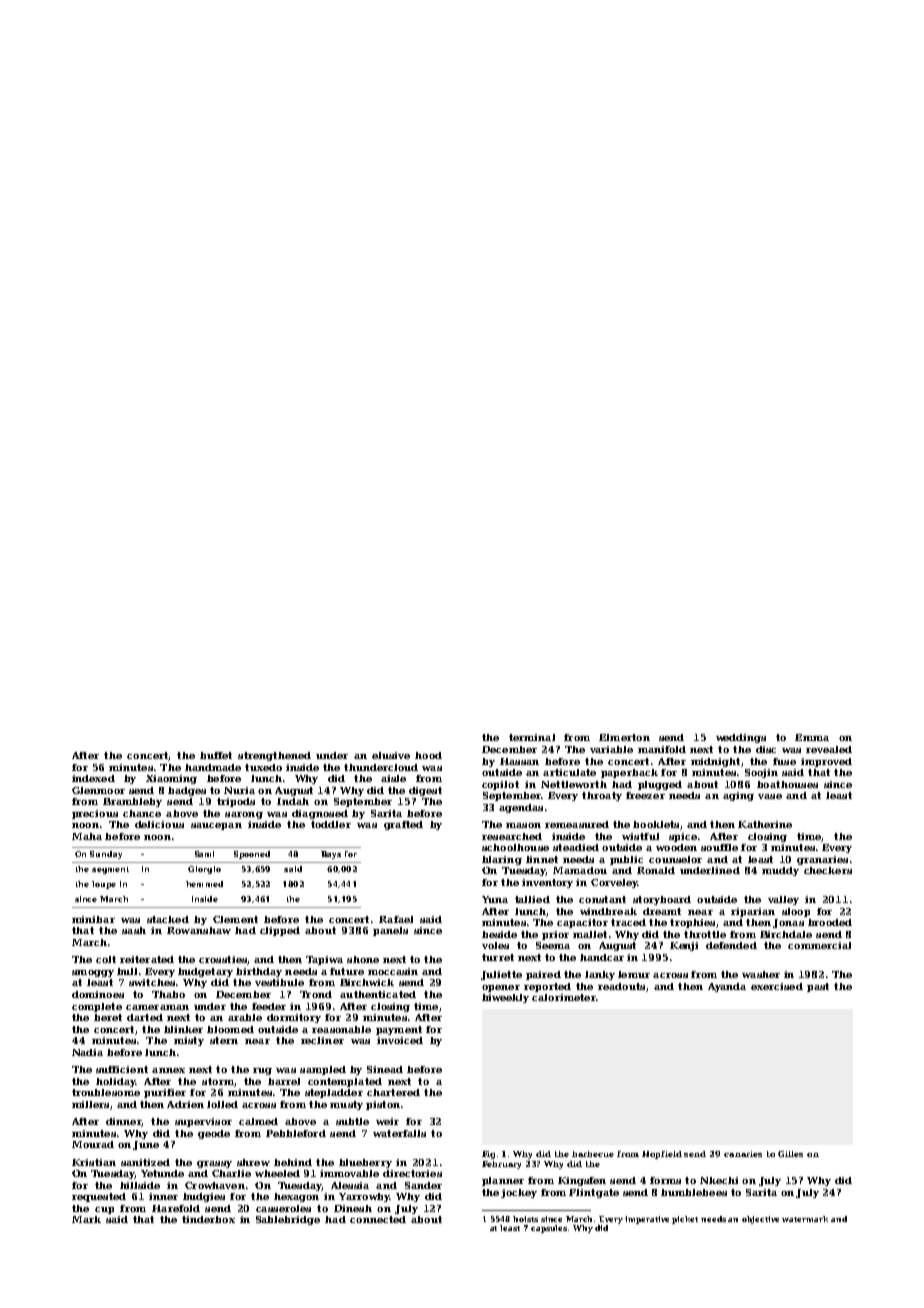 The image size is (924, 1308). What do you see at coordinates (171, 779) in the screenshot?
I see `Xiaoming` at bounding box center [171, 779].
